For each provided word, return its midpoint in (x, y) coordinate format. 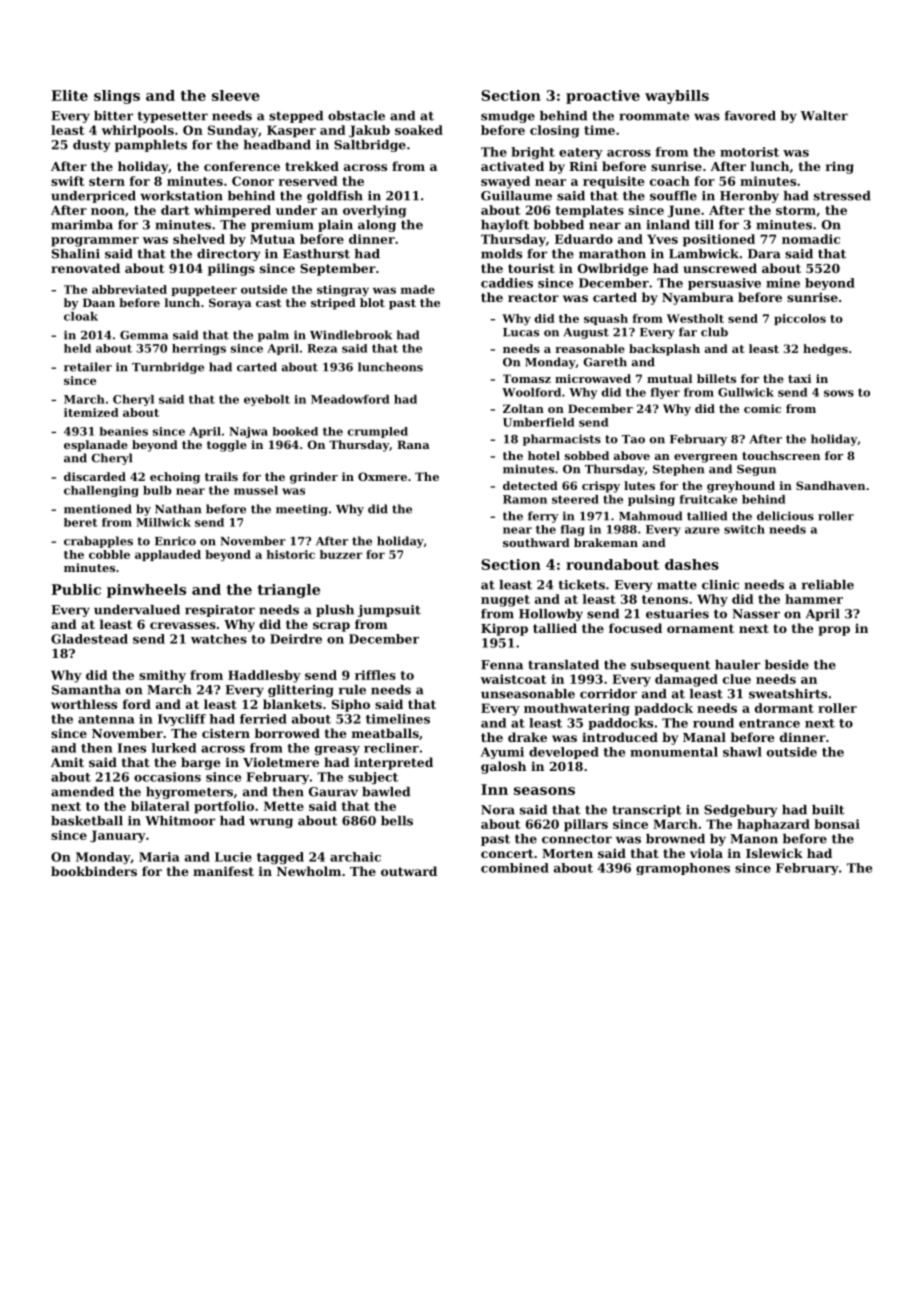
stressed (842, 196)
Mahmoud (650, 516)
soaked (419, 130)
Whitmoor (180, 821)
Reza (322, 348)
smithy (162, 676)
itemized (91, 412)
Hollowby (551, 615)
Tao (633, 439)
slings (117, 97)
